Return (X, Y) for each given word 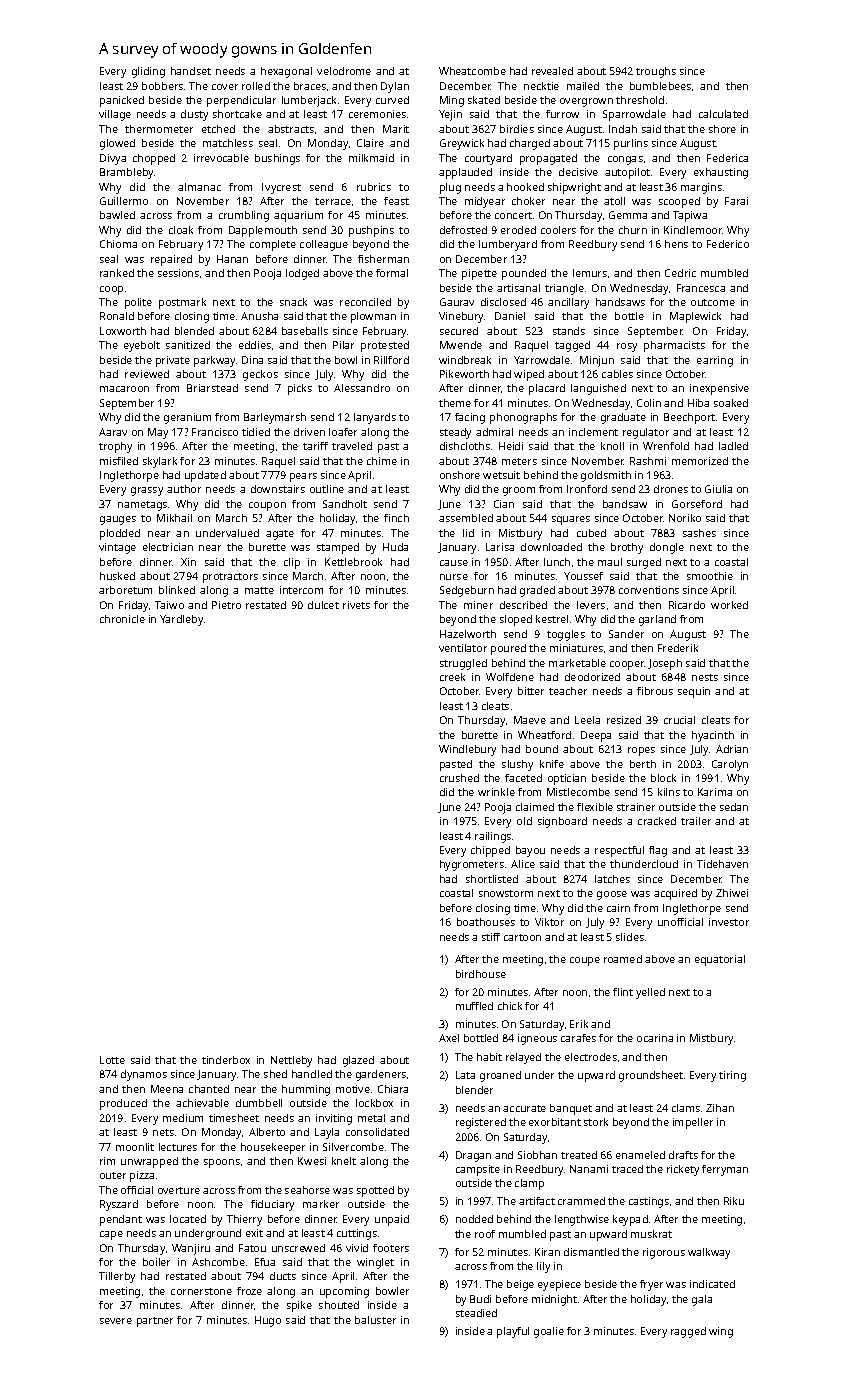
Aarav (113, 432)
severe (116, 1321)
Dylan (395, 87)
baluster (375, 1320)
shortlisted (492, 879)
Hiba (698, 403)
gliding (148, 72)
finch (396, 518)
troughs (656, 72)
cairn (618, 908)
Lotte (112, 1060)
